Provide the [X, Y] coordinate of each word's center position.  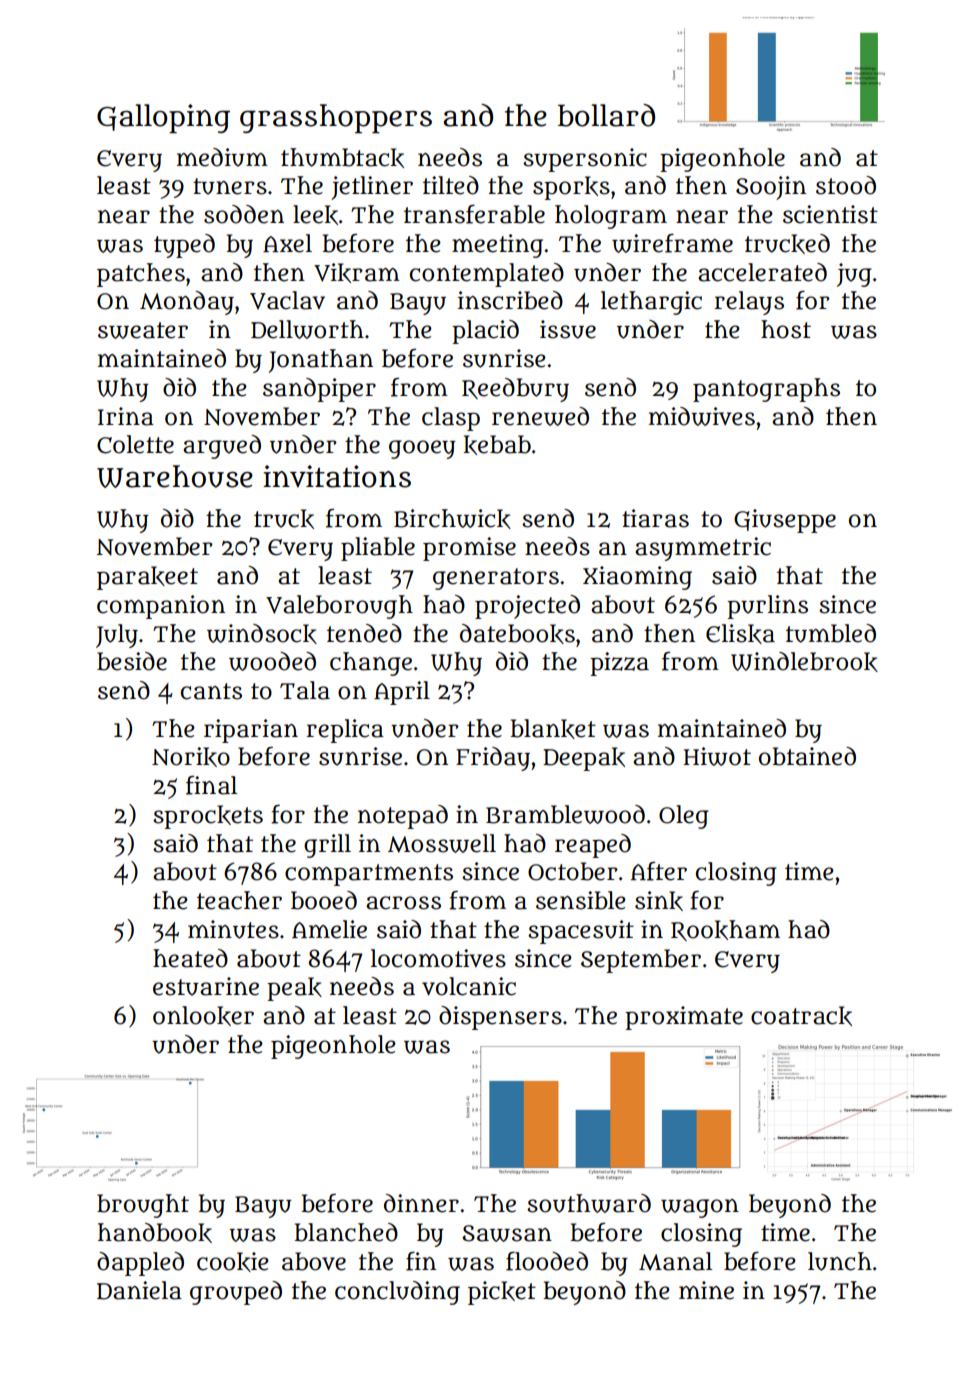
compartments [369, 875]
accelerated [762, 272]
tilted [451, 185]
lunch [840, 1261]
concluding [397, 1293]
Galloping [163, 118]
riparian [251, 731]
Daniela [139, 1290]
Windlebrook [804, 662]
